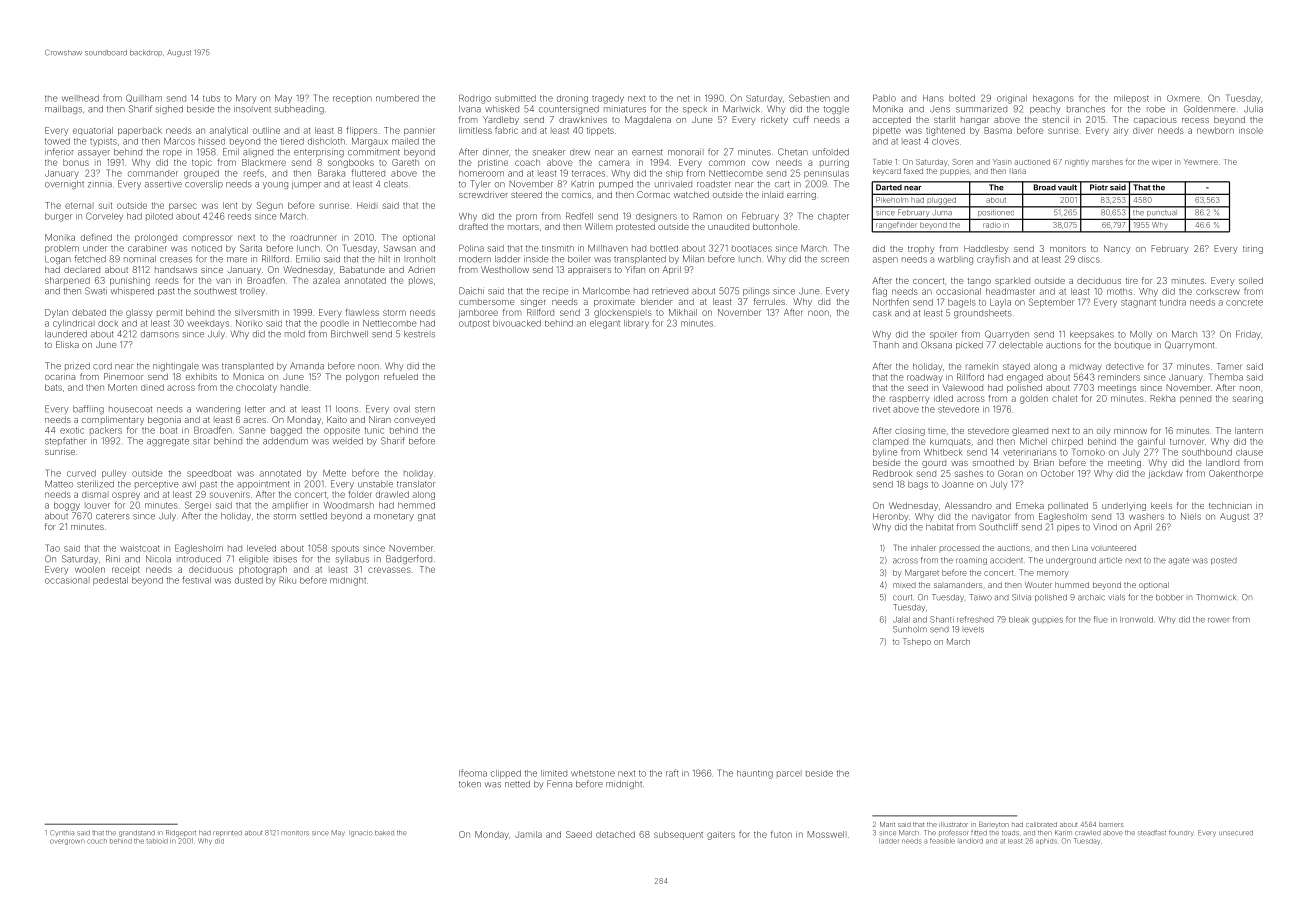  I want to click on overgrown, so click(67, 842).
